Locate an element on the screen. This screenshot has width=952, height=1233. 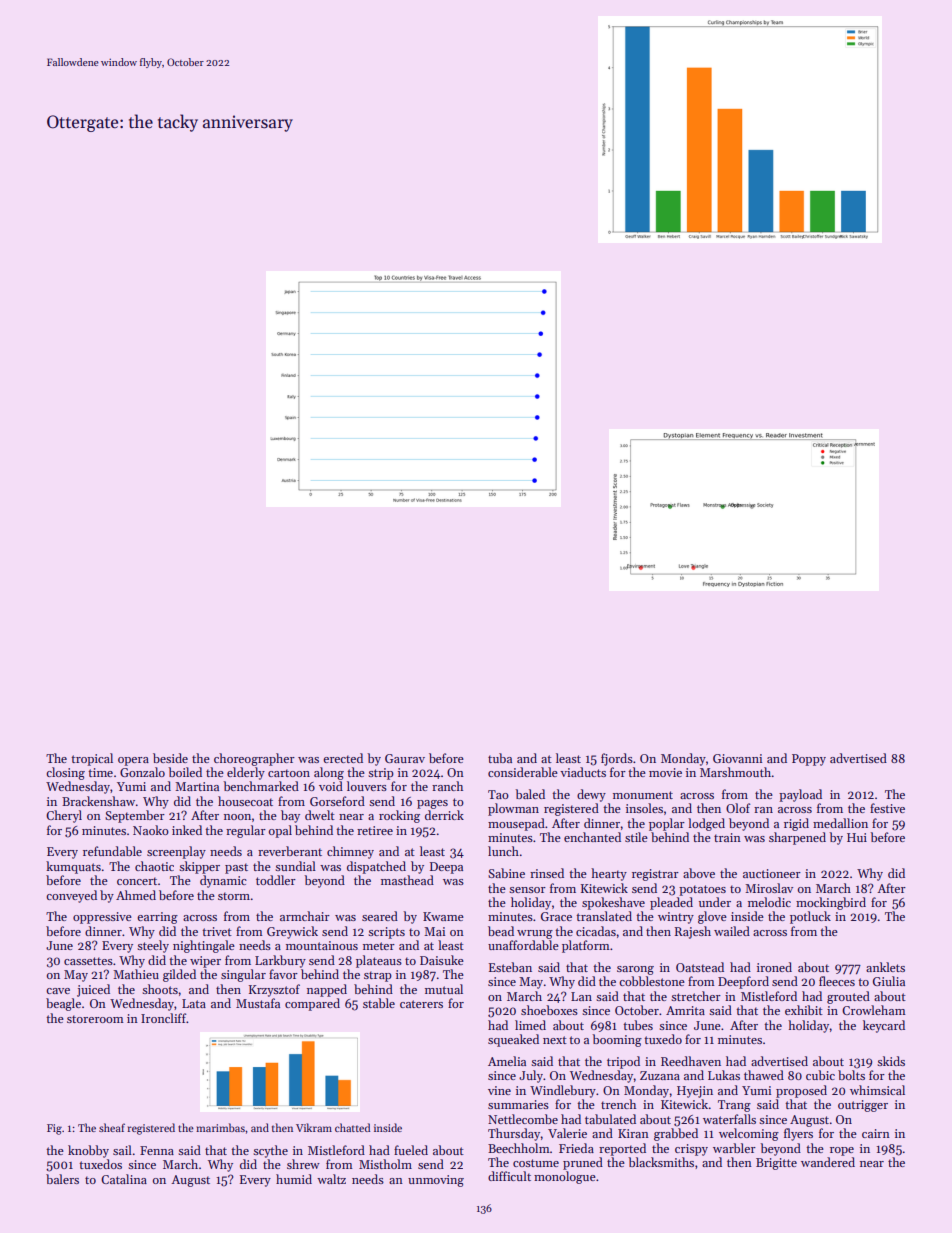
cave is located at coordinates (58, 991).
